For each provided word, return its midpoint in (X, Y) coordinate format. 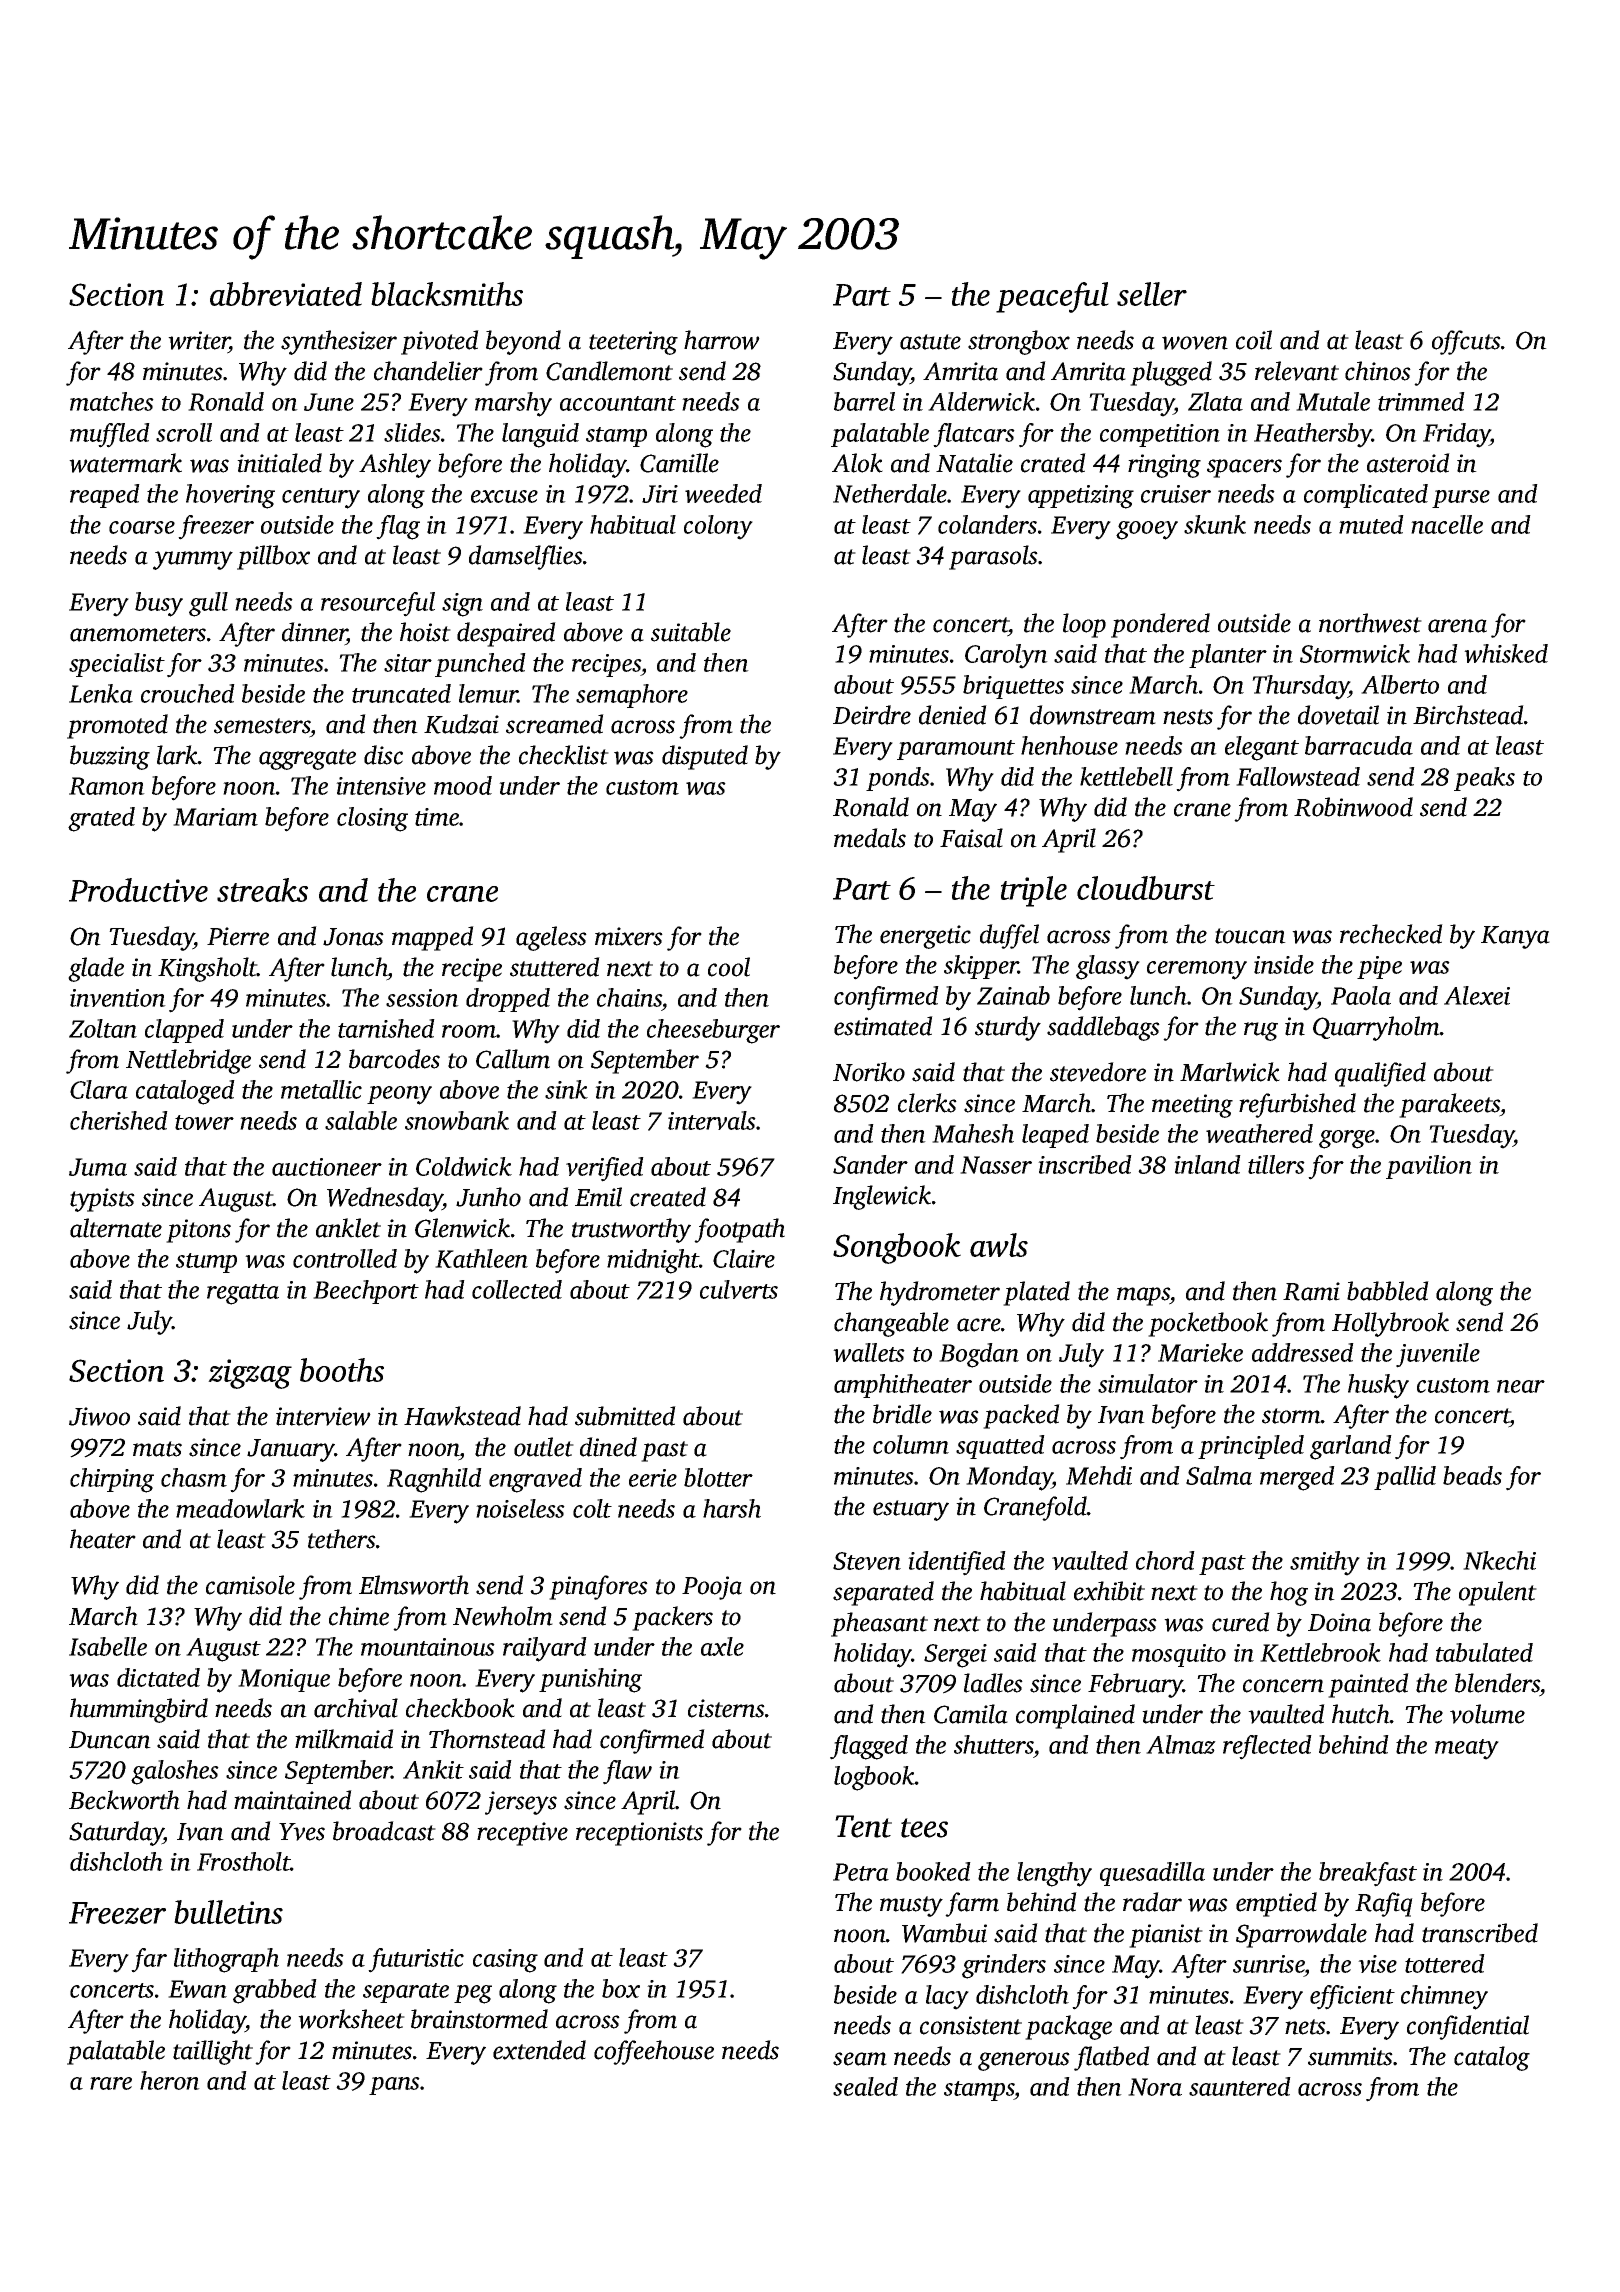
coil (1254, 340)
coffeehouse (654, 2052)
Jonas (353, 937)
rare (111, 2083)
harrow (722, 340)
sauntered (1240, 2086)
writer (198, 340)
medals (870, 838)
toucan (1250, 936)
